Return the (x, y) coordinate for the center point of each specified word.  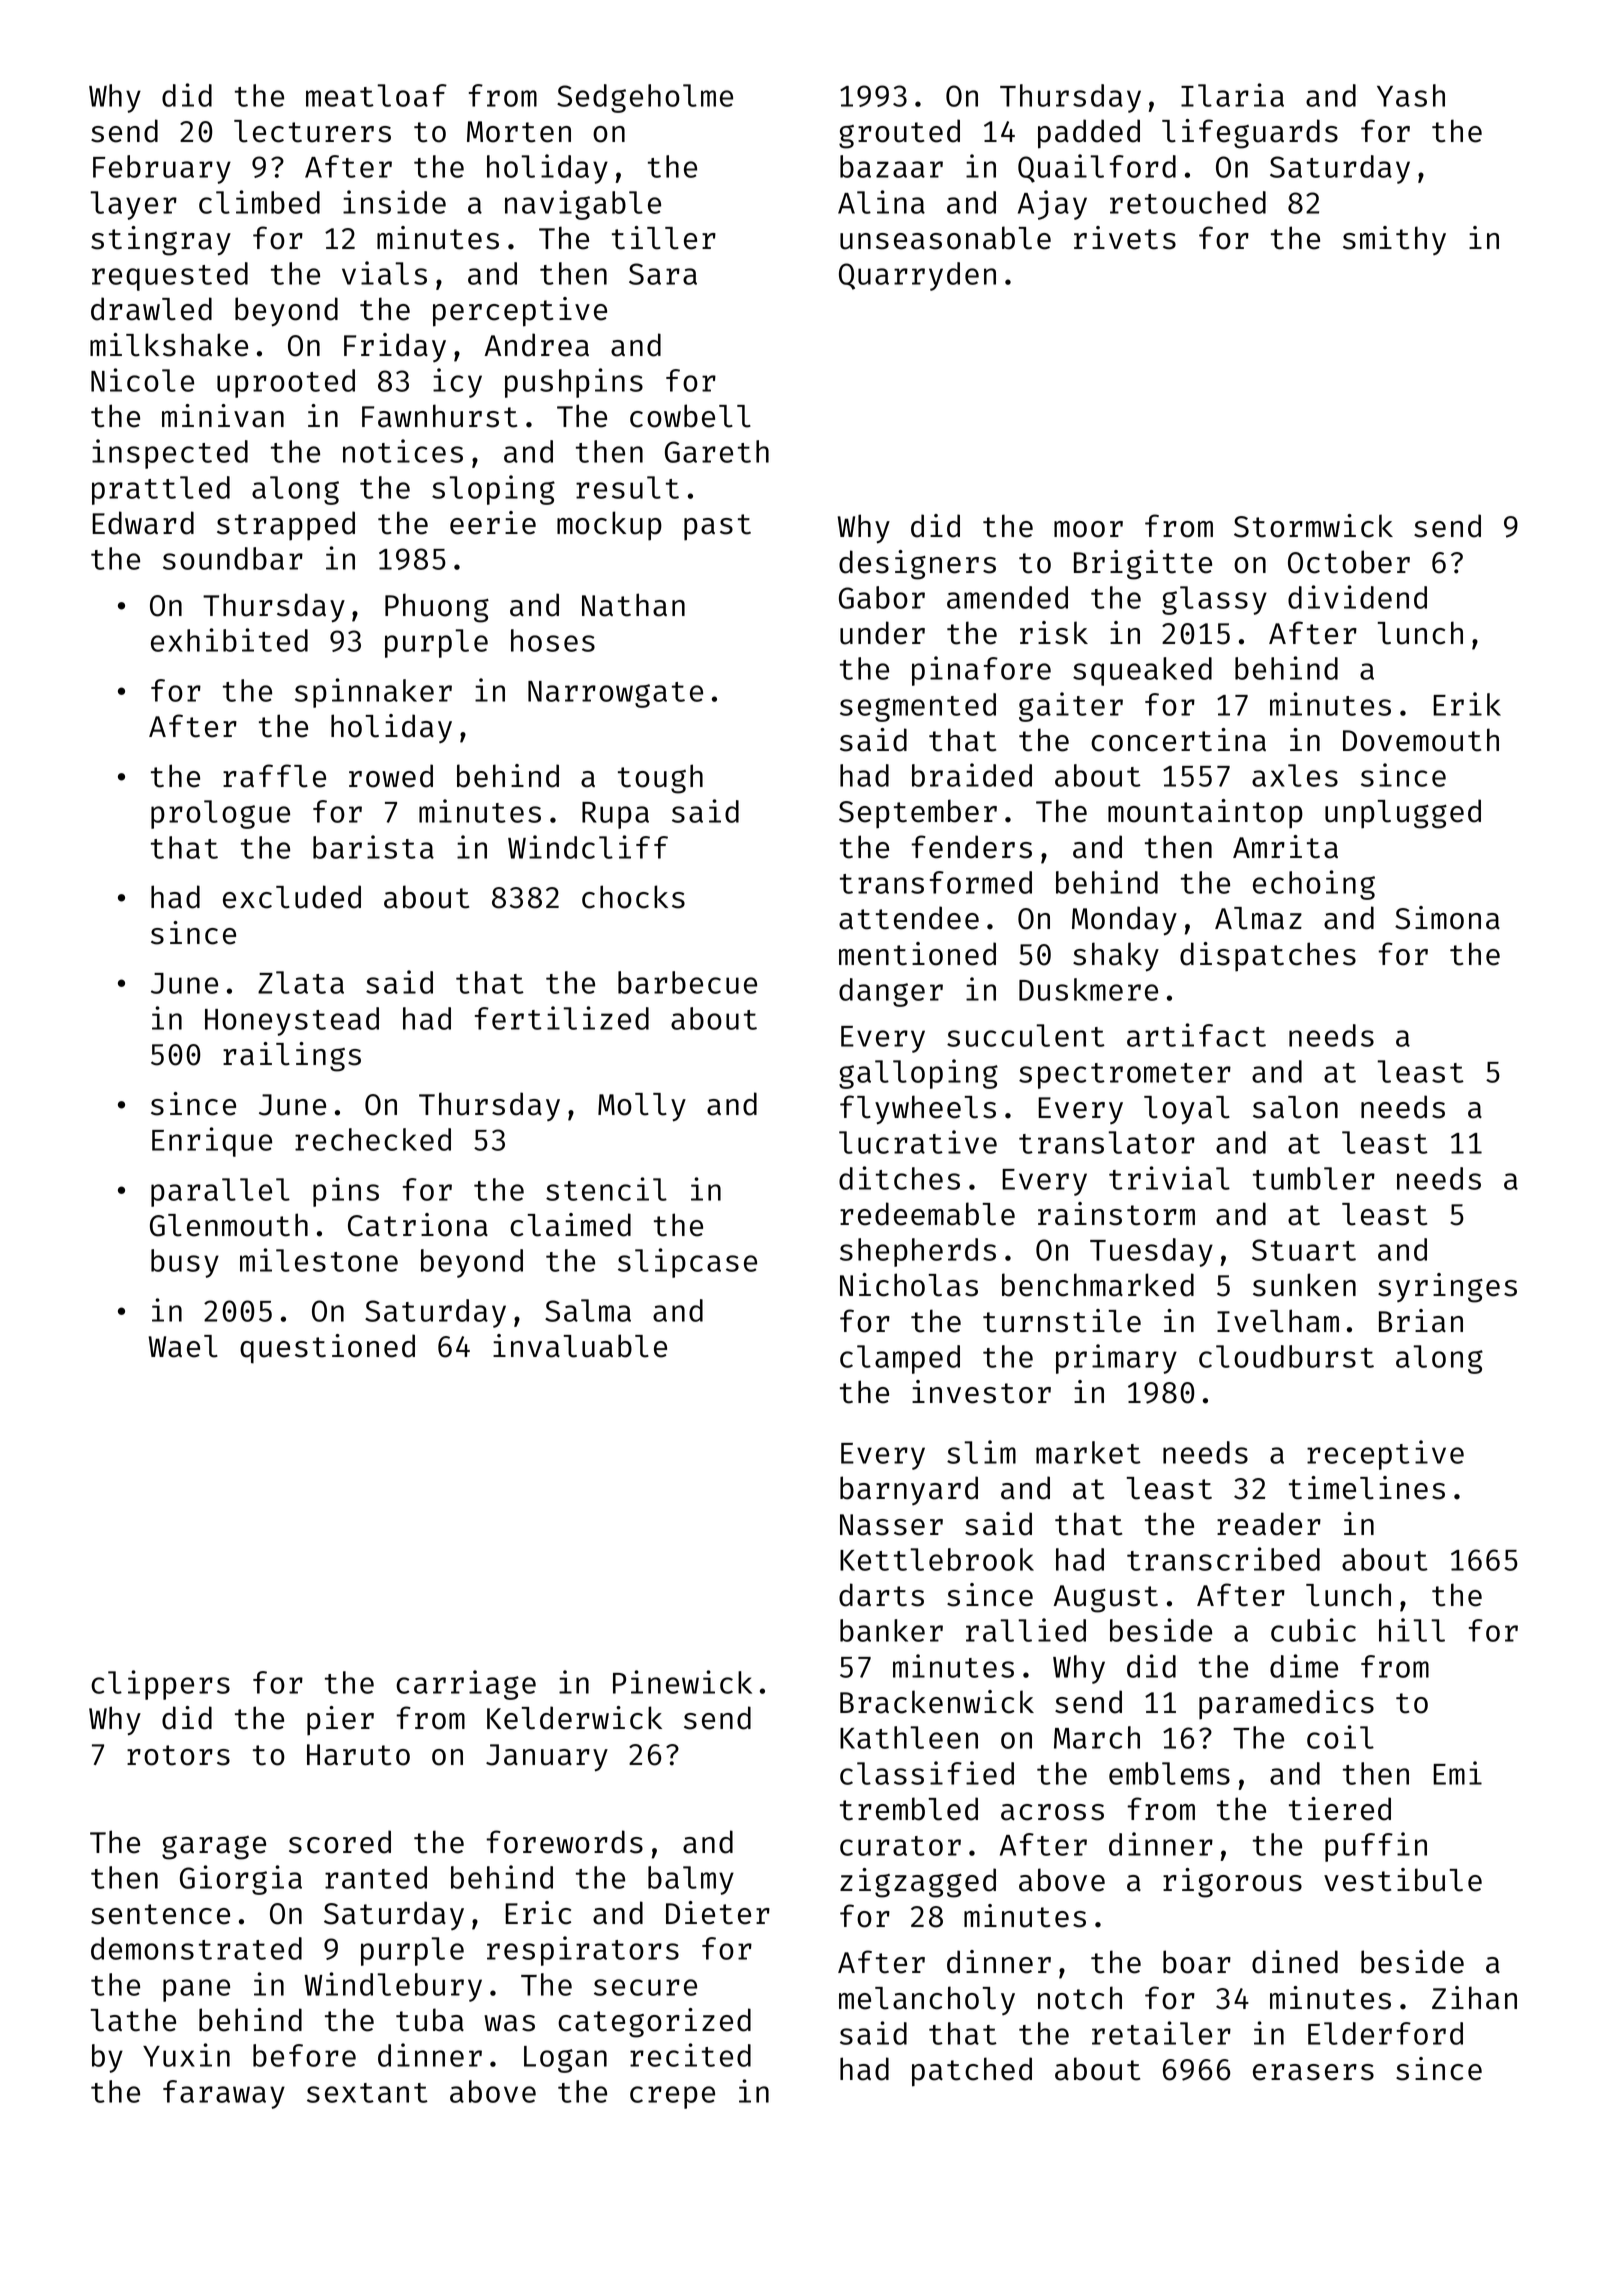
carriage (466, 1685)
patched (972, 2072)
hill (1412, 1630)
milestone (319, 1260)
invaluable (580, 1346)
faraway (224, 2094)
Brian (1421, 1321)
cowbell (690, 416)
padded (1089, 134)
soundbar (233, 558)
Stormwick (1313, 526)
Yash (1411, 95)
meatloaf (376, 95)
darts (881, 1595)
